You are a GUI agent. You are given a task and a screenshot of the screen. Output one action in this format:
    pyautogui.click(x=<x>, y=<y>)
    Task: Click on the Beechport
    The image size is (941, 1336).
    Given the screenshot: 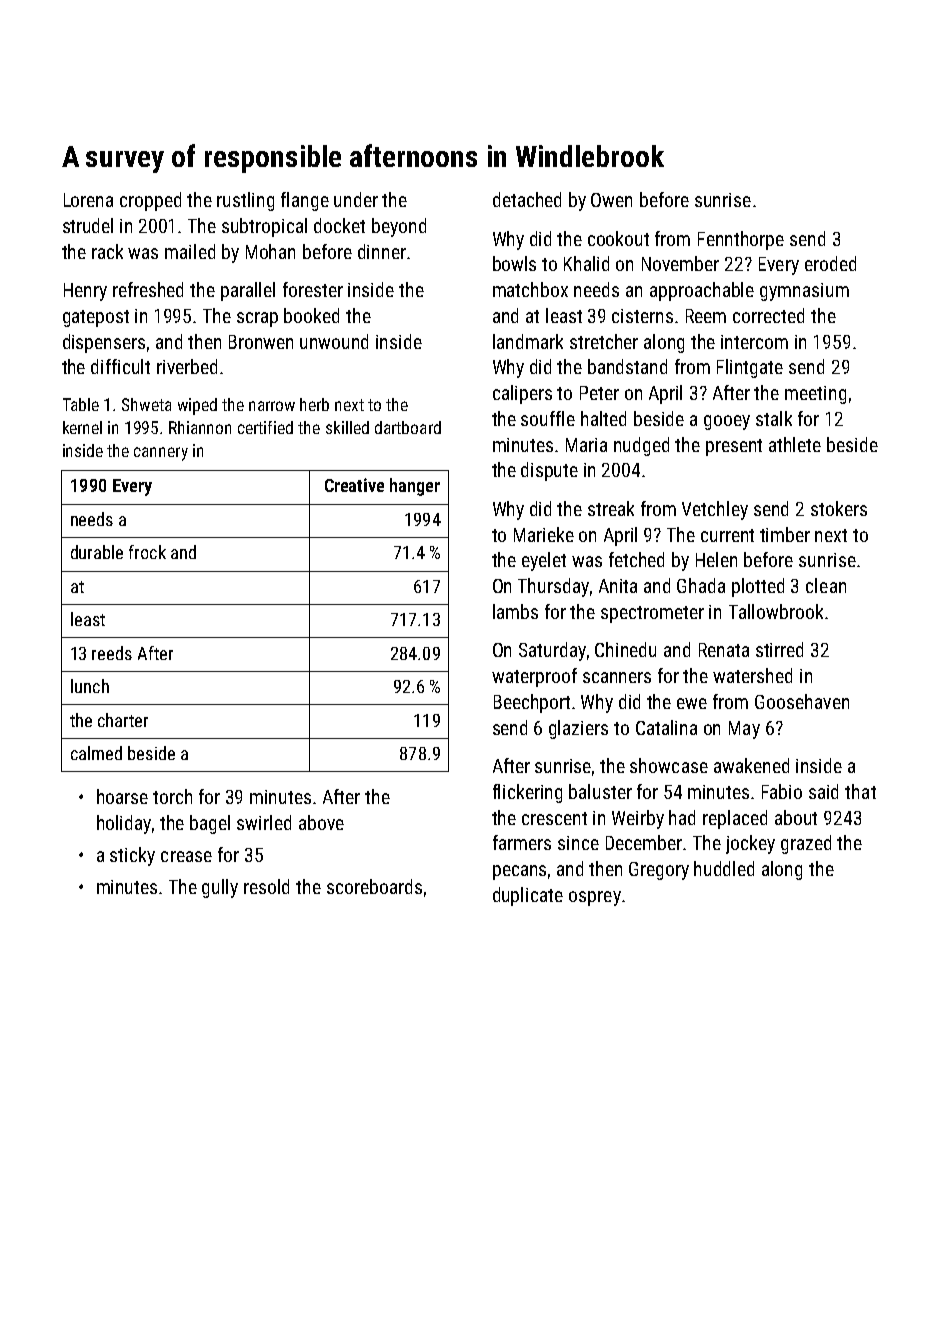 What is the action you would take?
    pyautogui.click(x=532, y=703)
